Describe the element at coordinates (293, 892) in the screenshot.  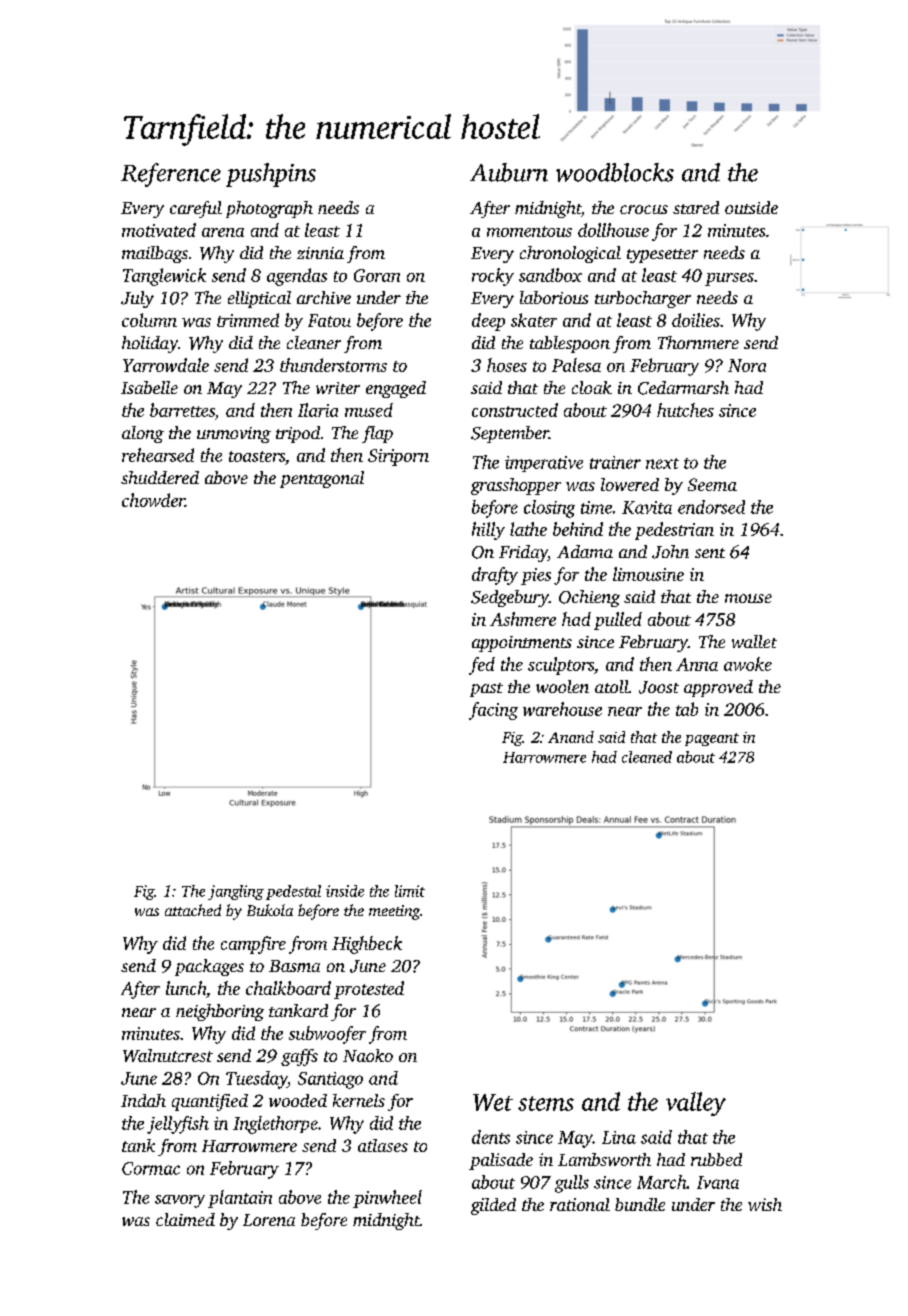
I see `pedestal` at that location.
